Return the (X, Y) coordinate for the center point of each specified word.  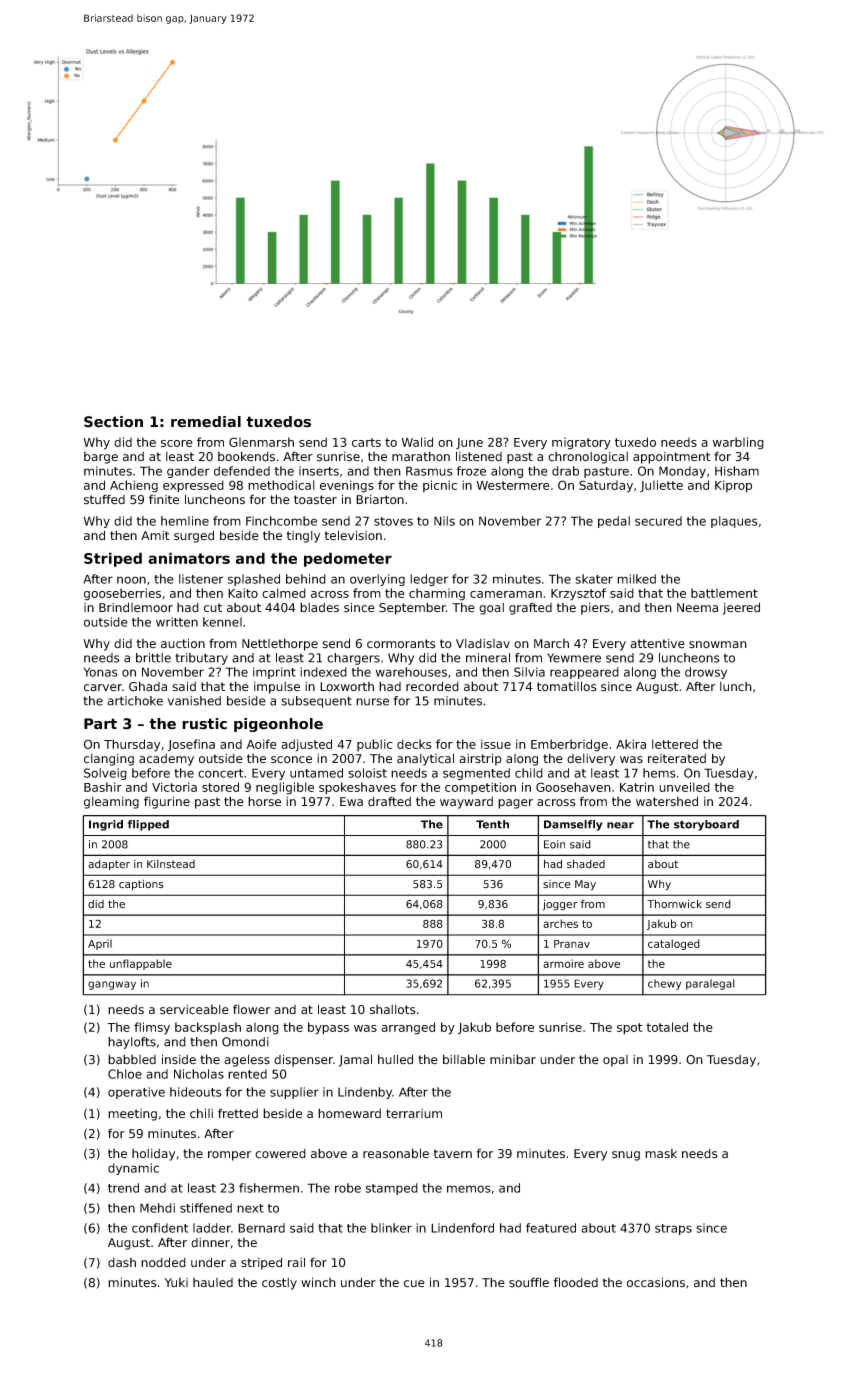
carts (366, 442)
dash (122, 1263)
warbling (738, 443)
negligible (285, 788)
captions (141, 885)
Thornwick (674, 904)
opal (615, 1061)
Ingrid (106, 825)
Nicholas (199, 1074)
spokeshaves (357, 788)
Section (113, 422)
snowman (718, 645)
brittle (153, 658)
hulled (395, 1059)
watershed (667, 801)
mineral (488, 658)
